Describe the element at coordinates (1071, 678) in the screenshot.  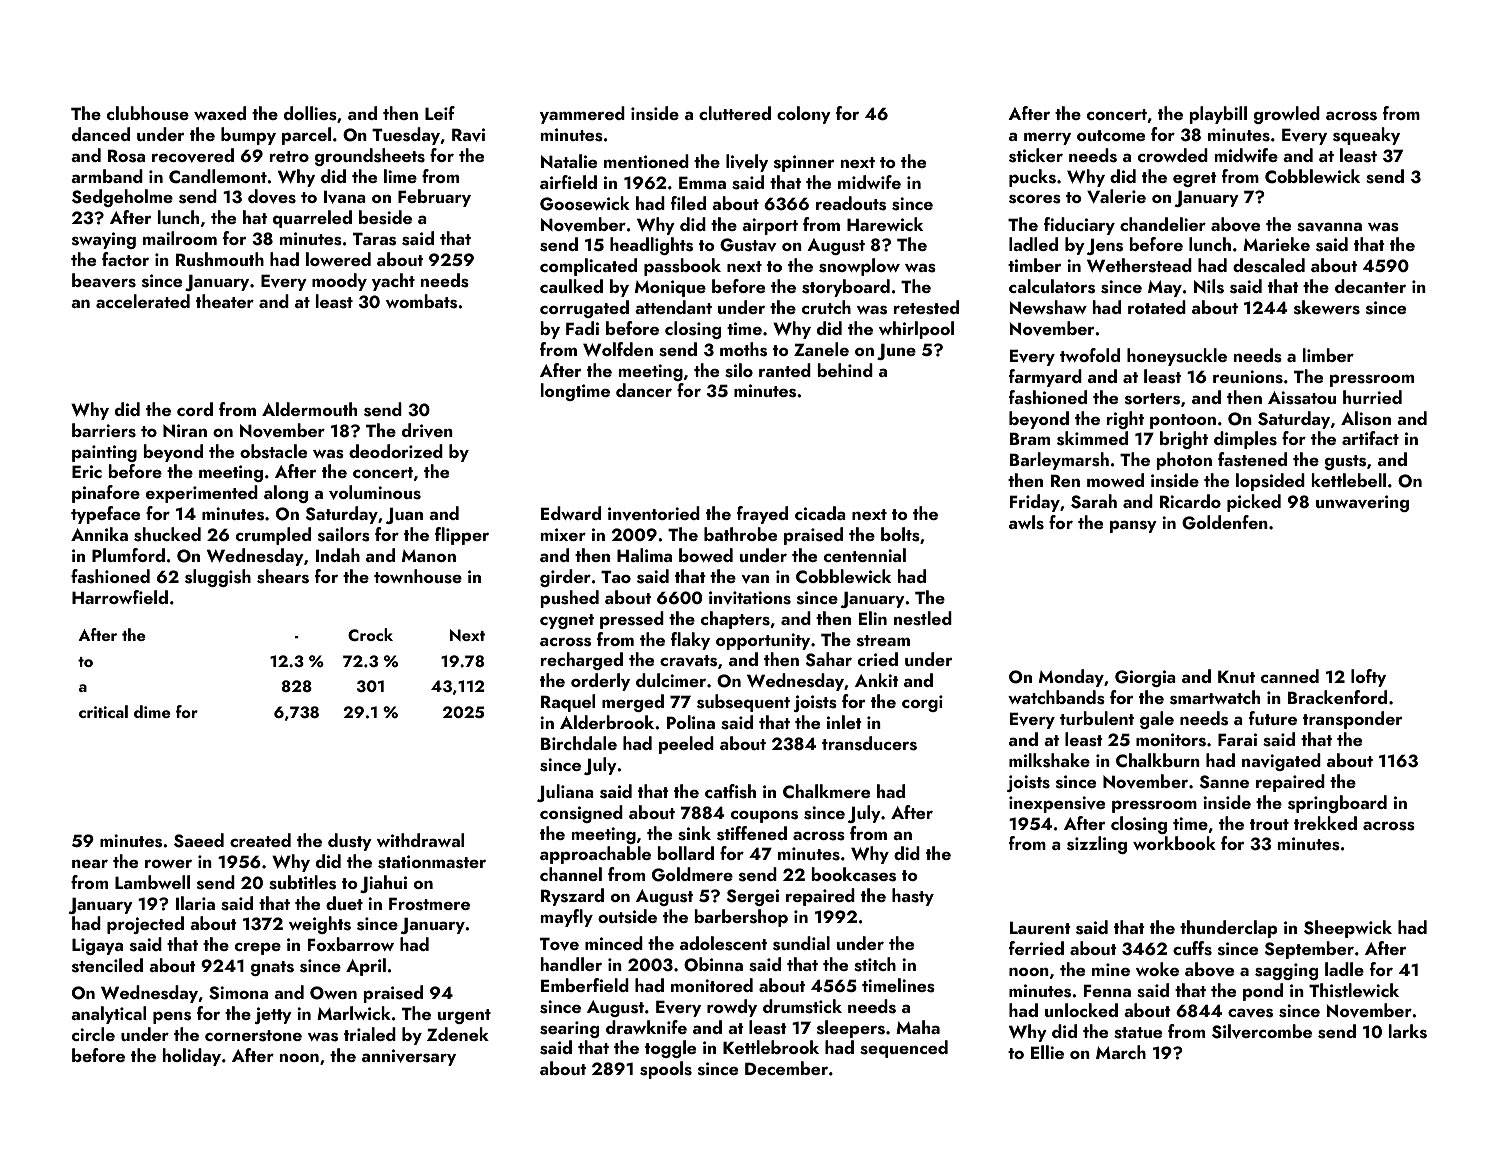
I see `Monday` at that location.
